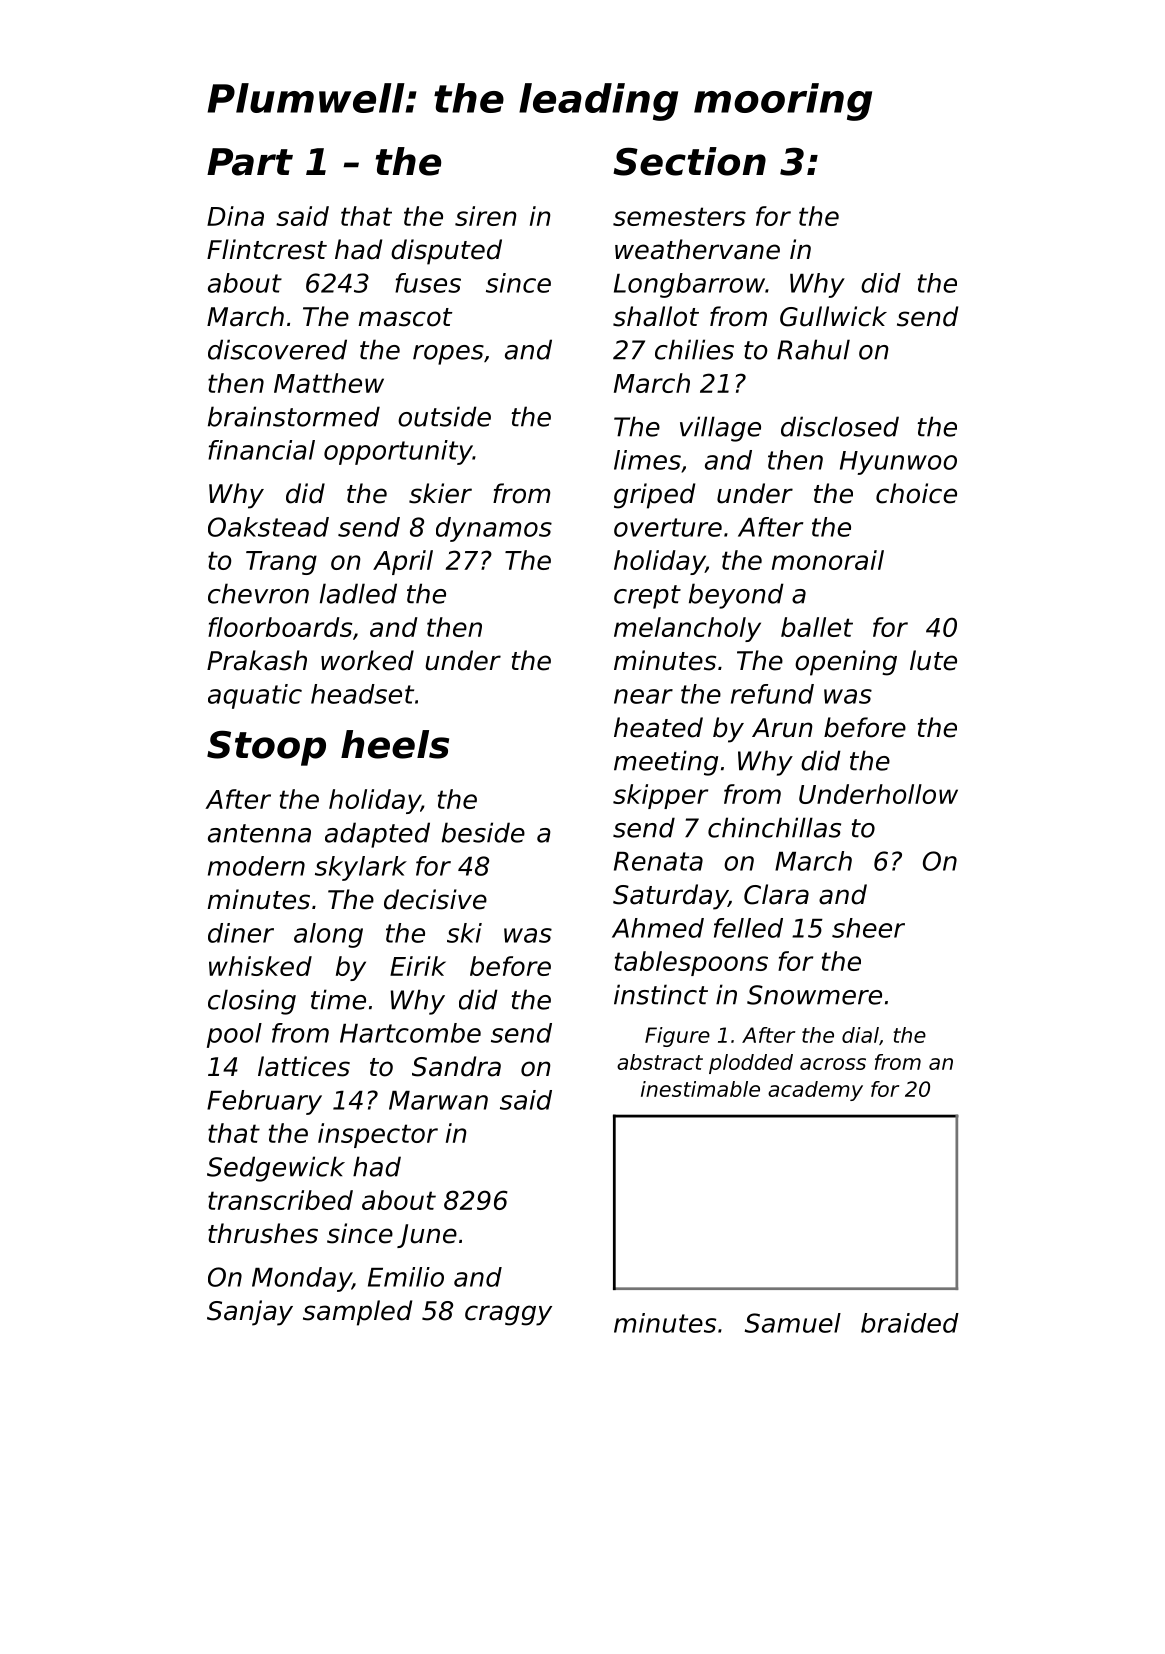 The image size is (1165, 1654). Describe the element at coordinates (776, 894) in the screenshot. I see `Clara` at that location.
